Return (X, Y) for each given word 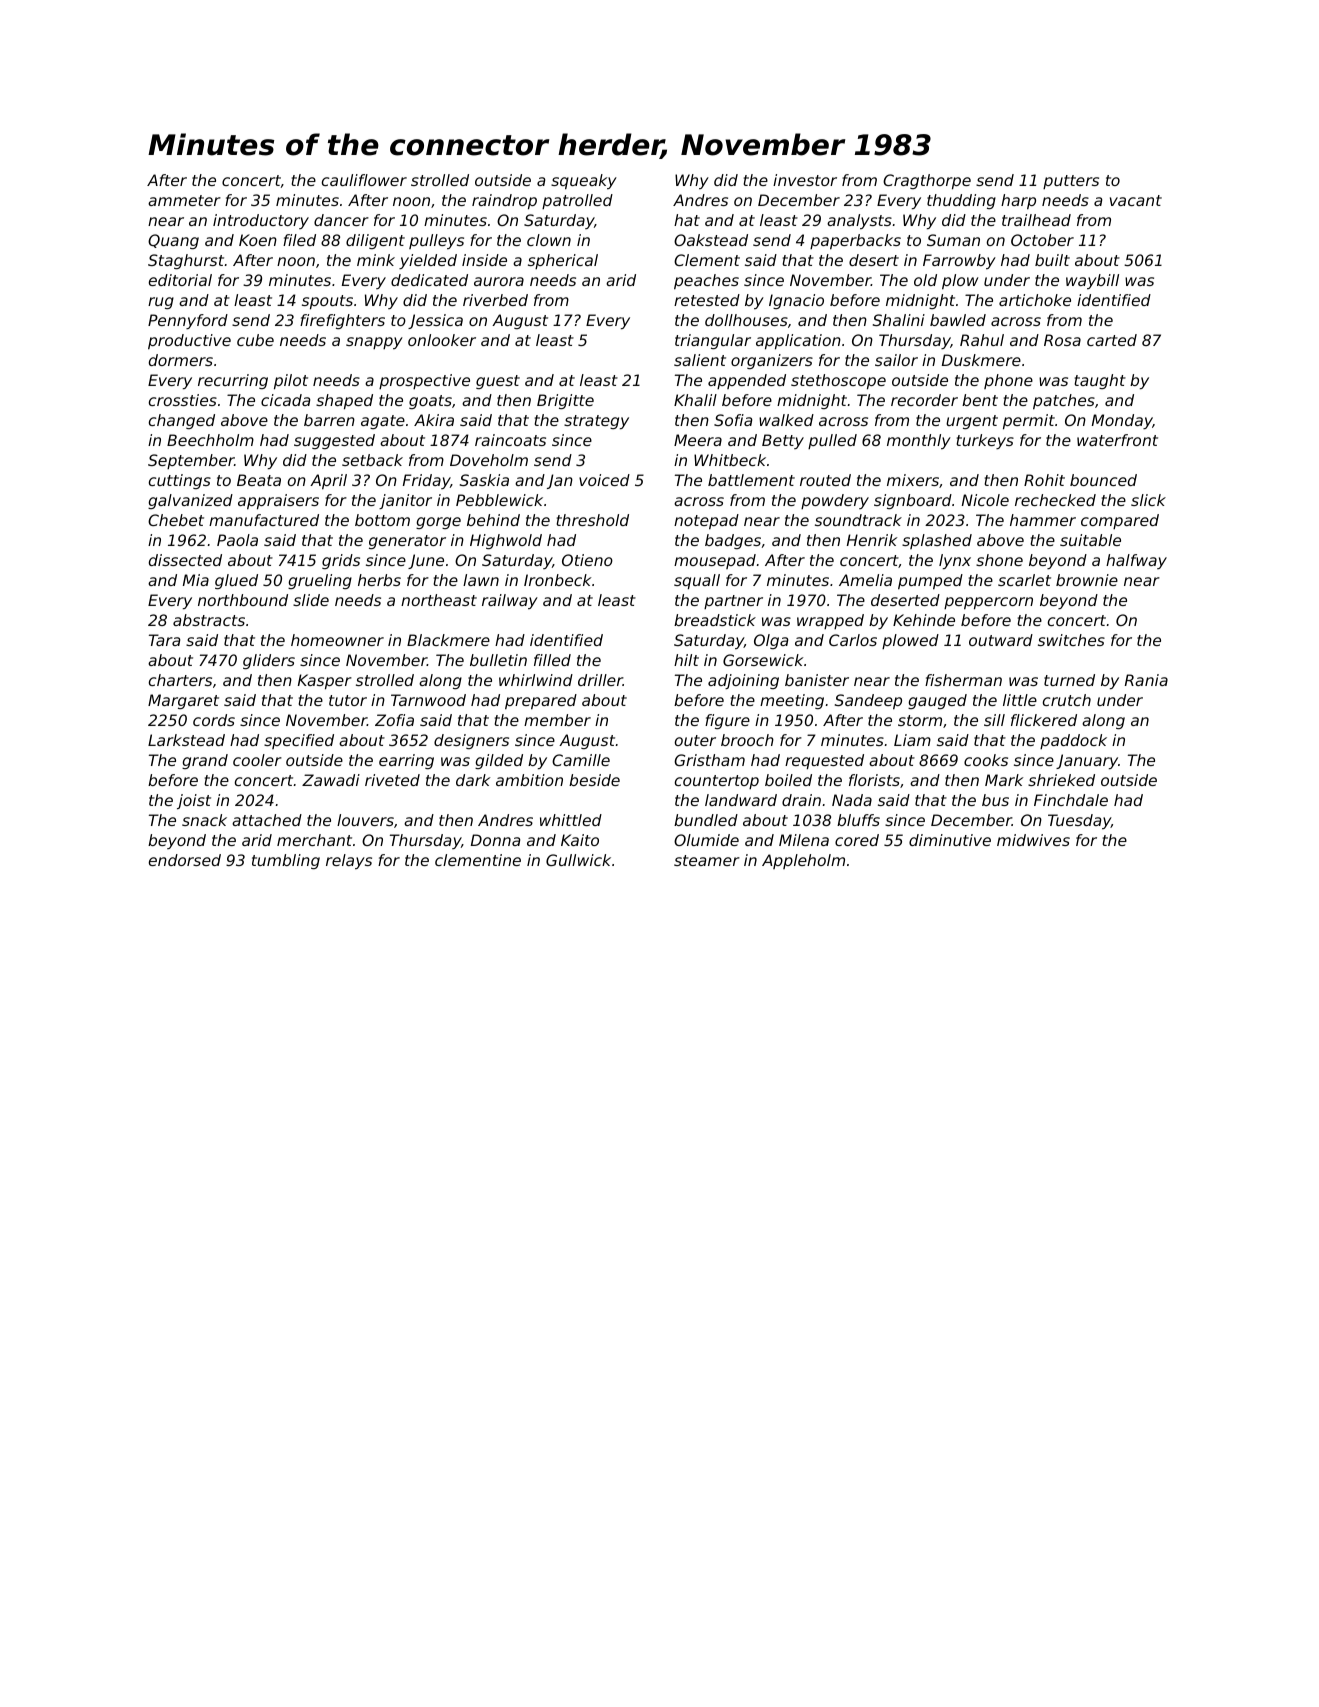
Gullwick (578, 860)
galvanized (190, 501)
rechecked (1055, 500)
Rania (1146, 680)
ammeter (184, 200)
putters (1071, 182)
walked (786, 420)
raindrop (504, 202)
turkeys (985, 441)
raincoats (510, 440)
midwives (1033, 840)
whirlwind (536, 680)
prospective (424, 381)
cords (214, 720)
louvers (365, 820)
